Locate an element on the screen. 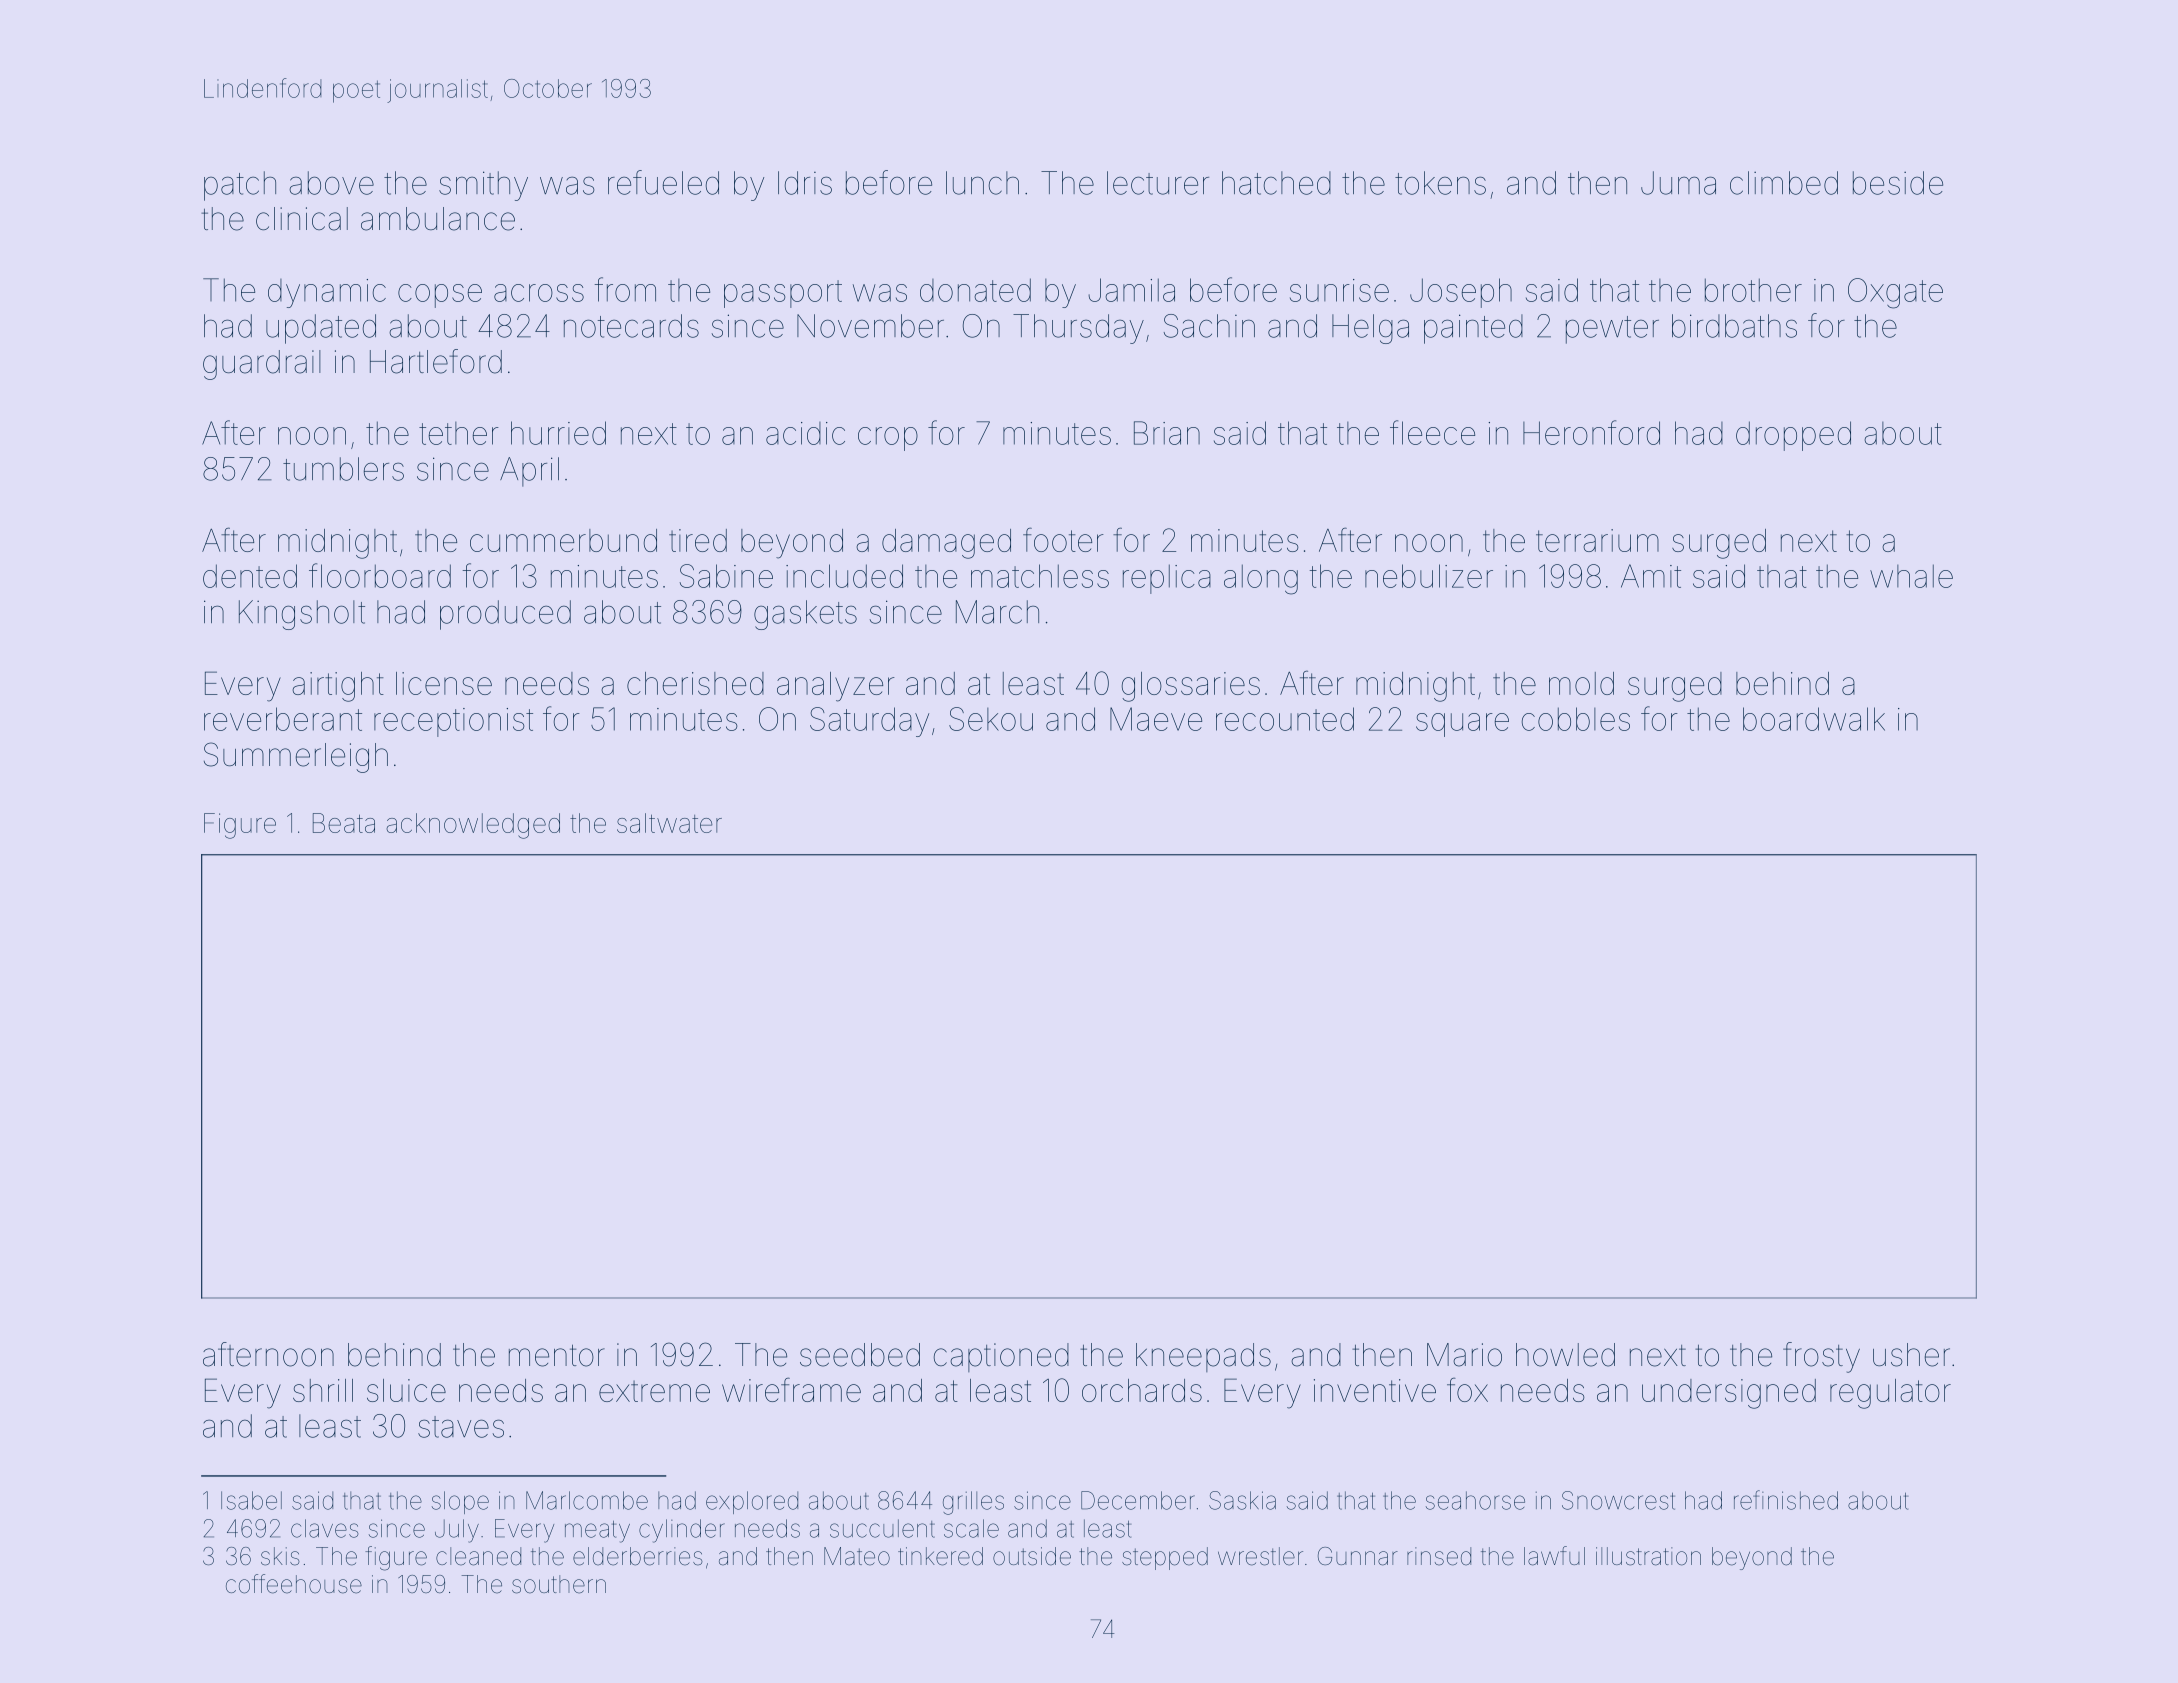 The image size is (2178, 1683). above is located at coordinates (331, 183).
